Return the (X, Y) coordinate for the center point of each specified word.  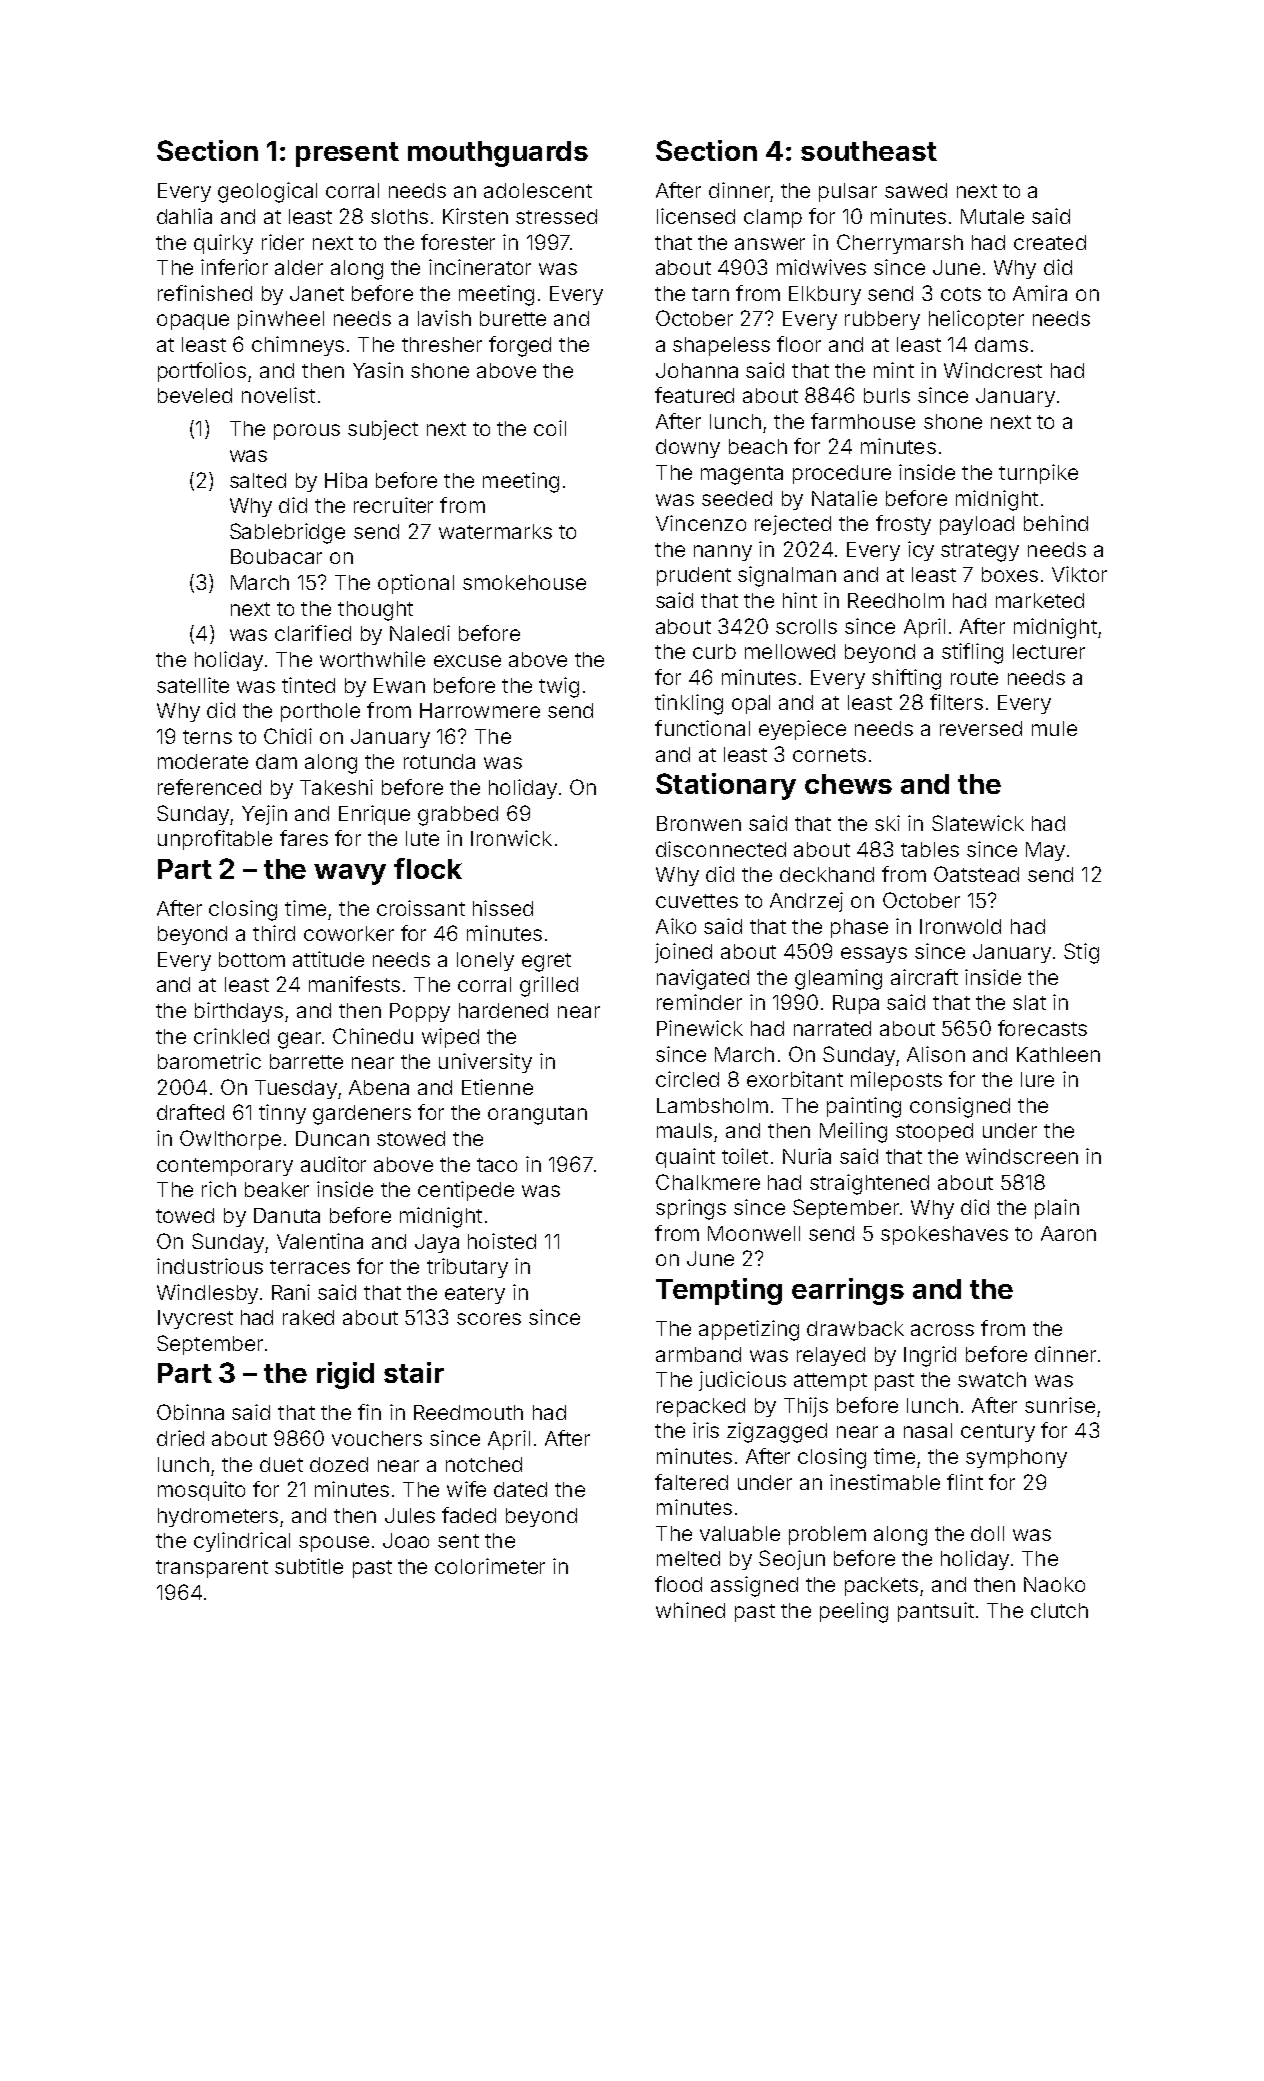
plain (1057, 1209)
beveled (195, 395)
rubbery (882, 320)
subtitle (309, 1566)
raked (308, 1317)
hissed (503, 908)
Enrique (374, 815)
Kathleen (1058, 1054)
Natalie (844, 498)
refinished (205, 293)
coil (550, 428)
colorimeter (490, 1566)
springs (691, 1209)
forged (520, 346)
